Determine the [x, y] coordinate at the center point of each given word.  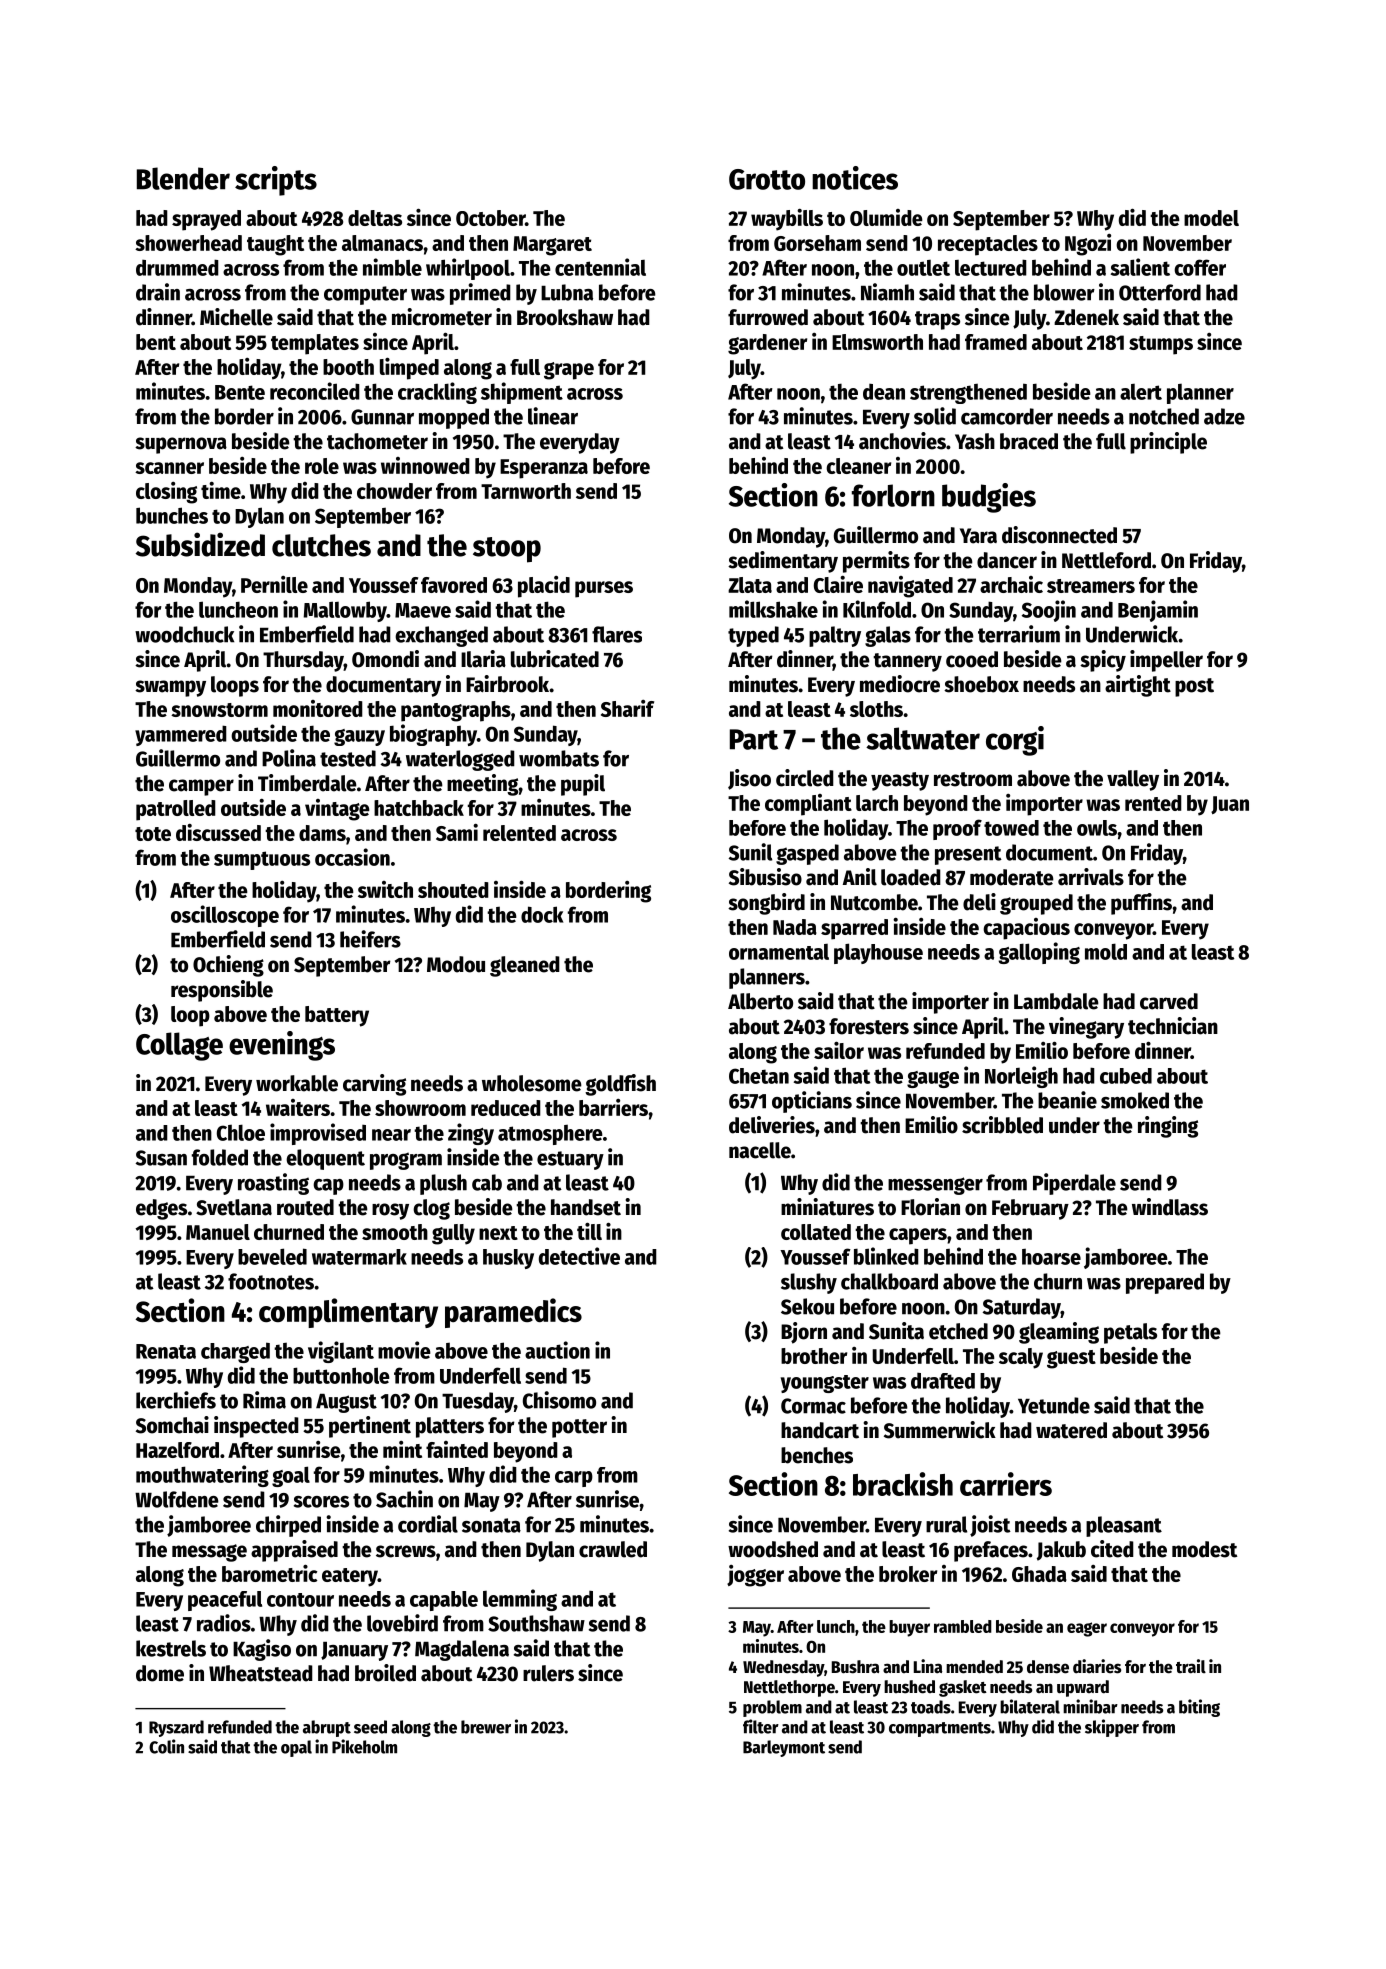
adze [1224, 416]
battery [337, 1016]
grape [569, 371]
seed [370, 1727]
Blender [183, 178]
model [1211, 218]
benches [817, 1455]
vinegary [1086, 1028]
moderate [1012, 877]
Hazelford [177, 1450]
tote [153, 834]
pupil [583, 785]
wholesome [532, 1083]
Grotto [767, 179]
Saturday [1022, 1308]
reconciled [315, 391]
